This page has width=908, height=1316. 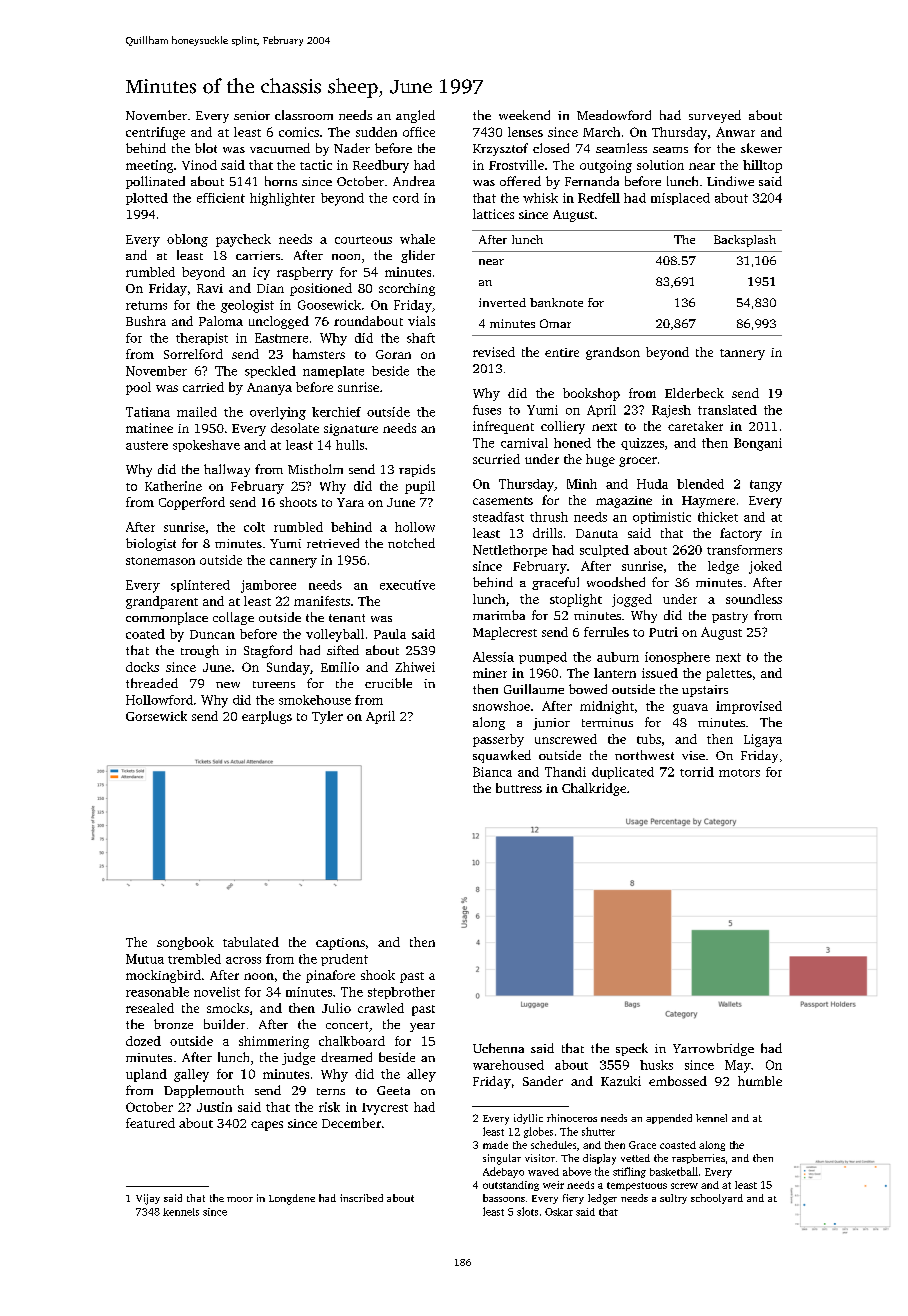 I want to click on Yara, so click(x=350, y=502).
